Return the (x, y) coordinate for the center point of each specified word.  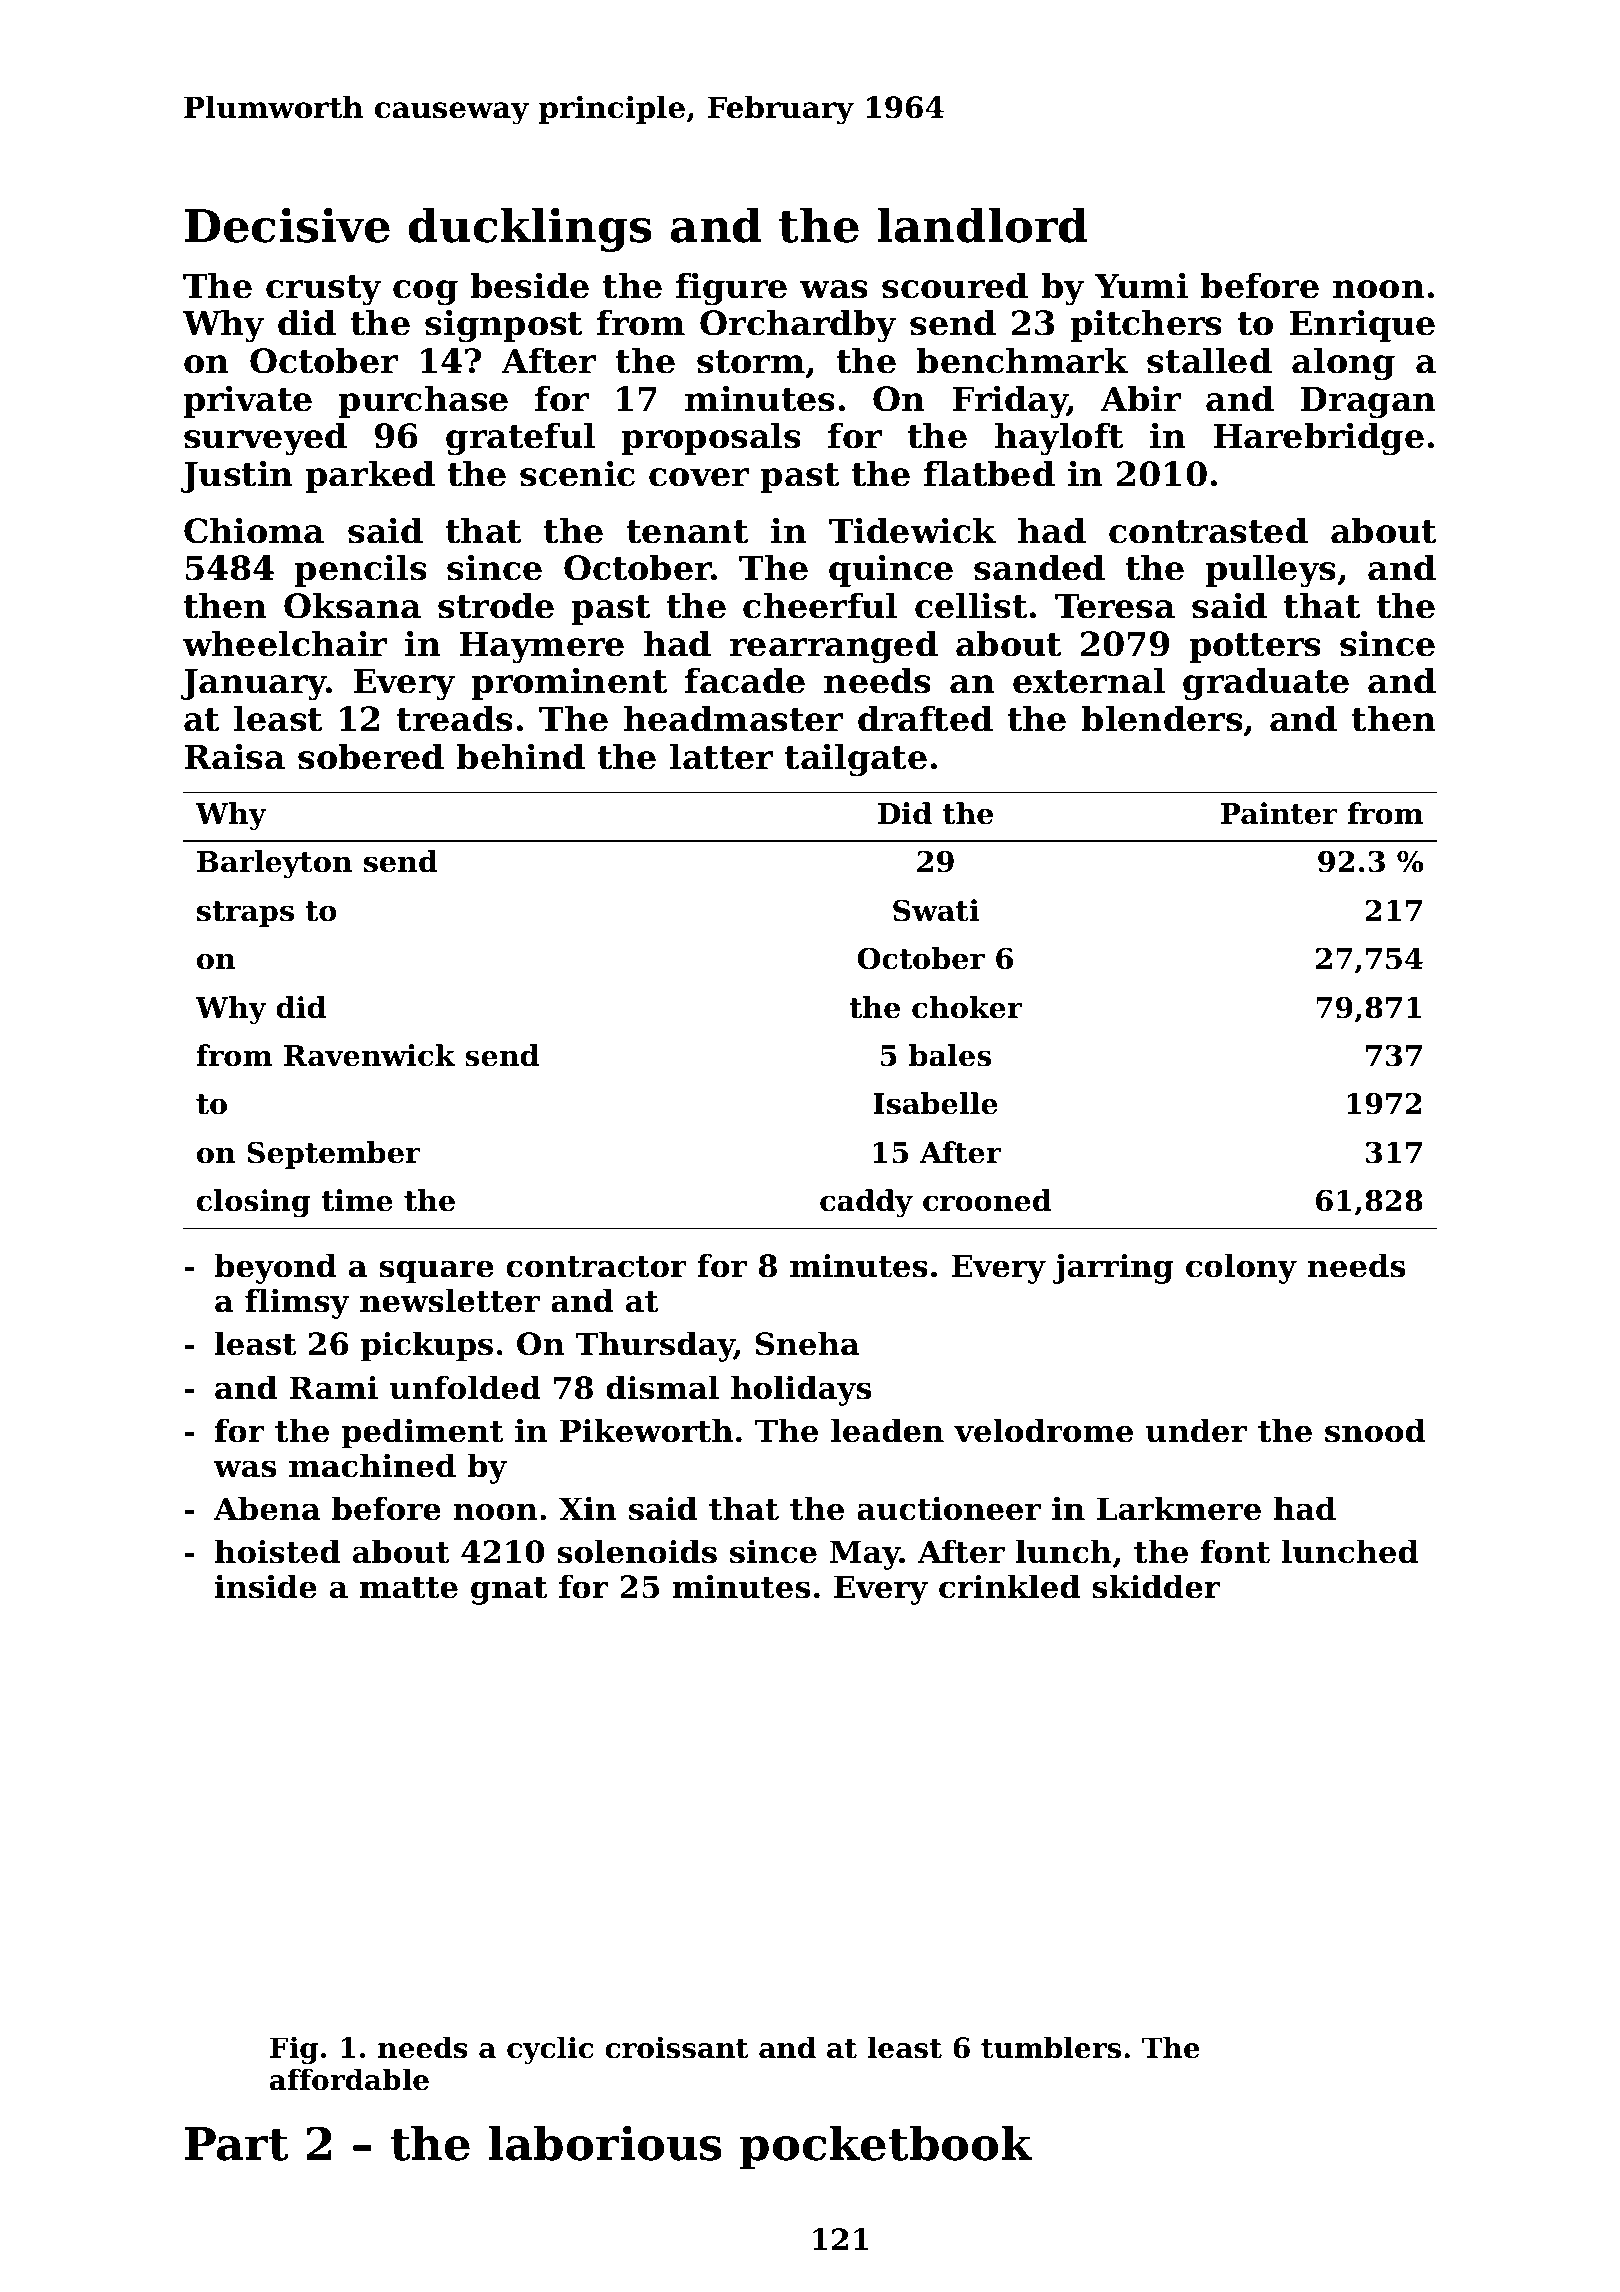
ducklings (530, 230)
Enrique (1362, 325)
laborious (605, 2143)
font (1235, 1551)
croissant (676, 2048)
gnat (509, 1591)
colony (1241, 1268)
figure (731, 289)
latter (721, 756)
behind (520, 756)
